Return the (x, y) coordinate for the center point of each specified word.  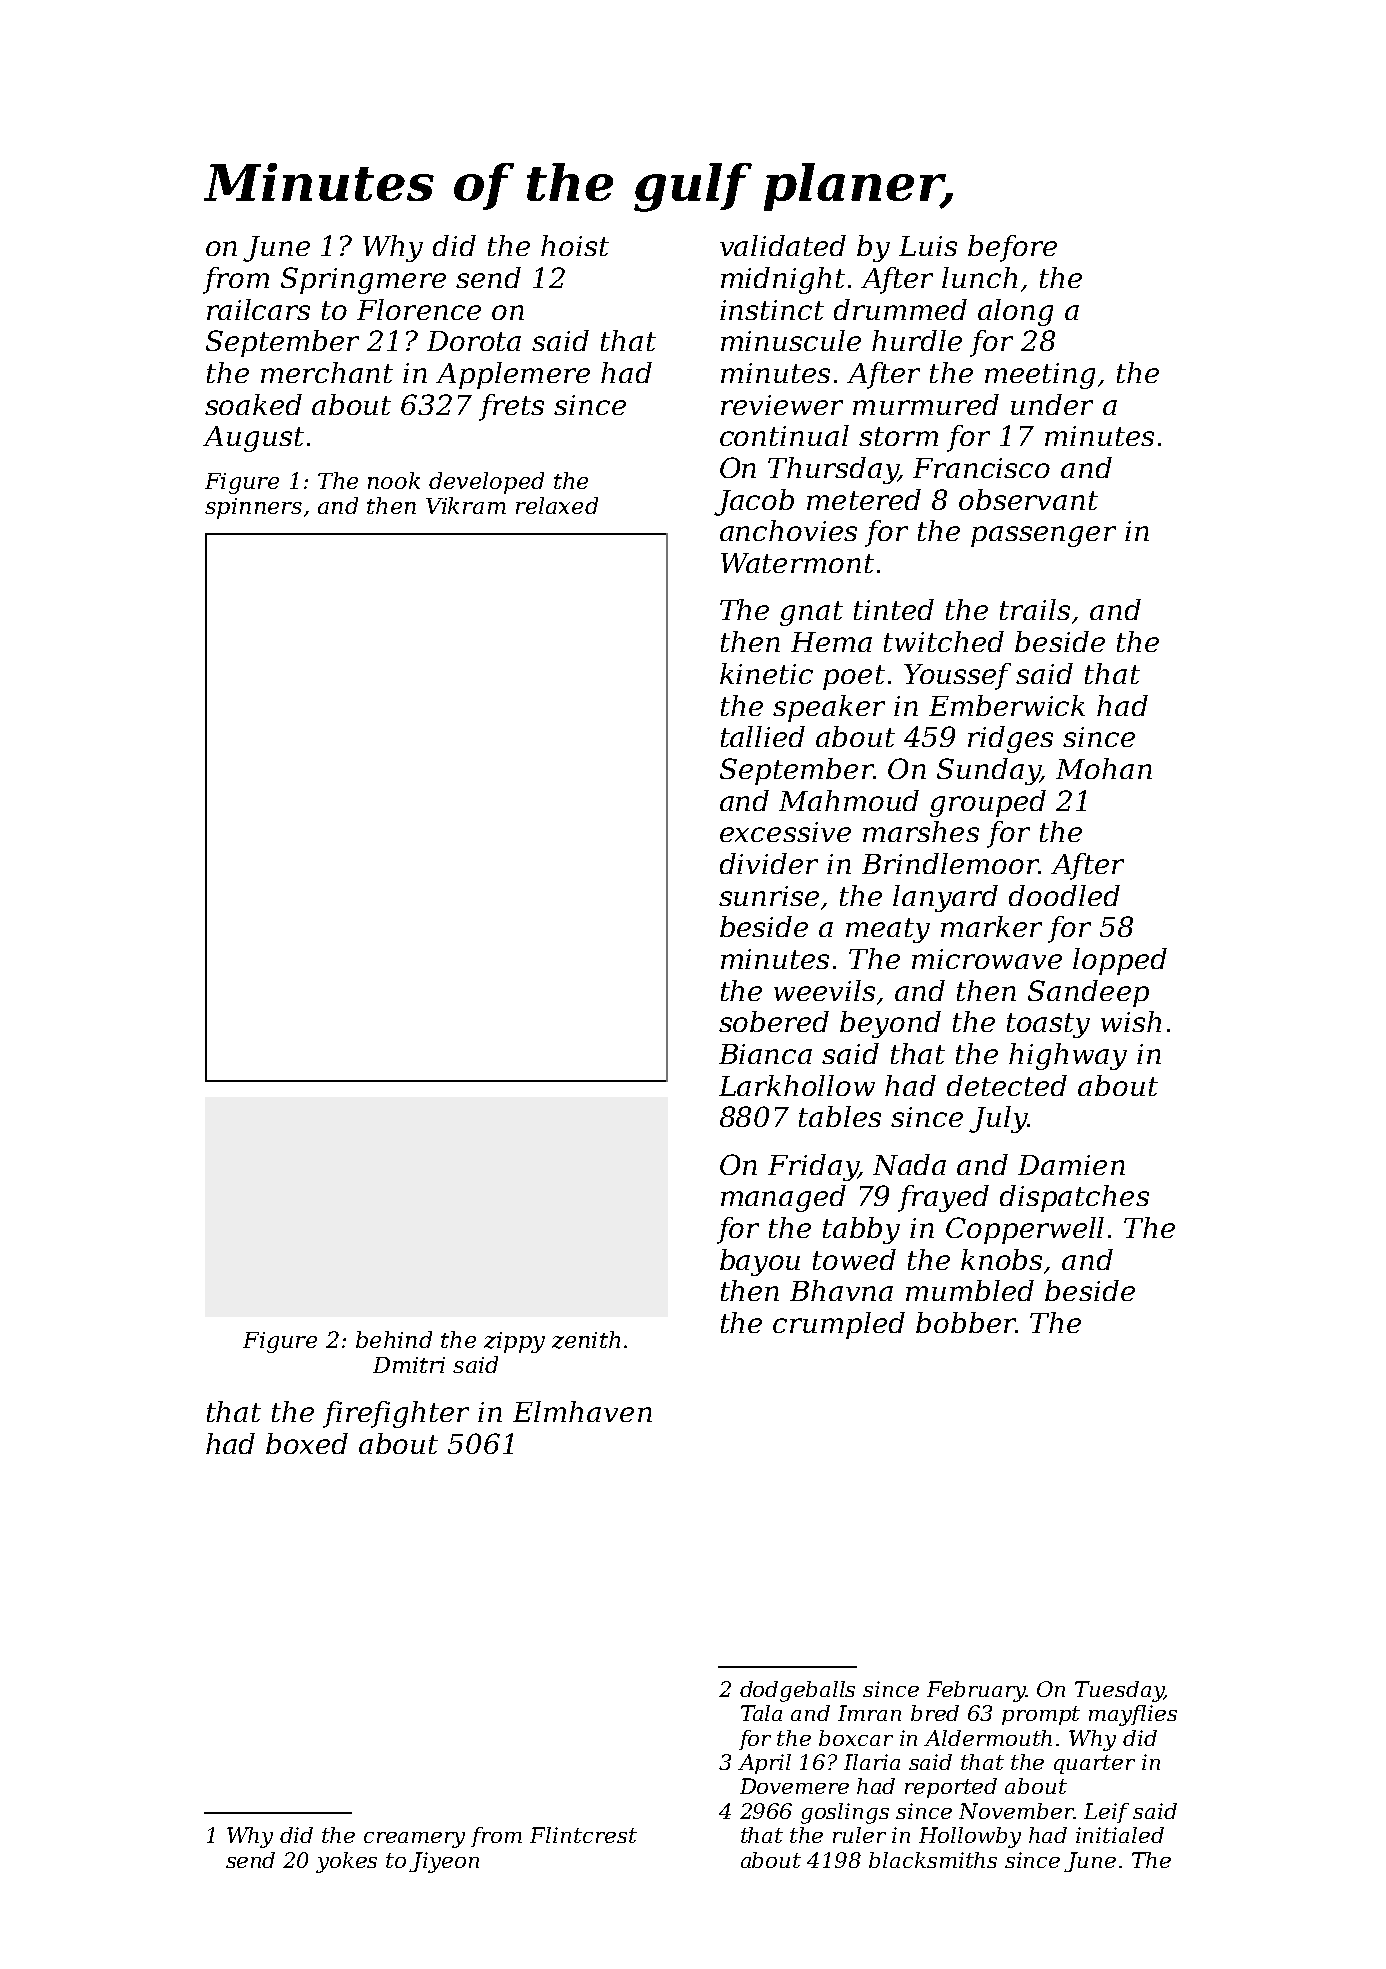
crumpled (839, 1325)
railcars (258, 309)
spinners (253, 508)
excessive (785, 832)
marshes (921, 831)
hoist (575, 245)
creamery (414, 1840)
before (1012, 248)
